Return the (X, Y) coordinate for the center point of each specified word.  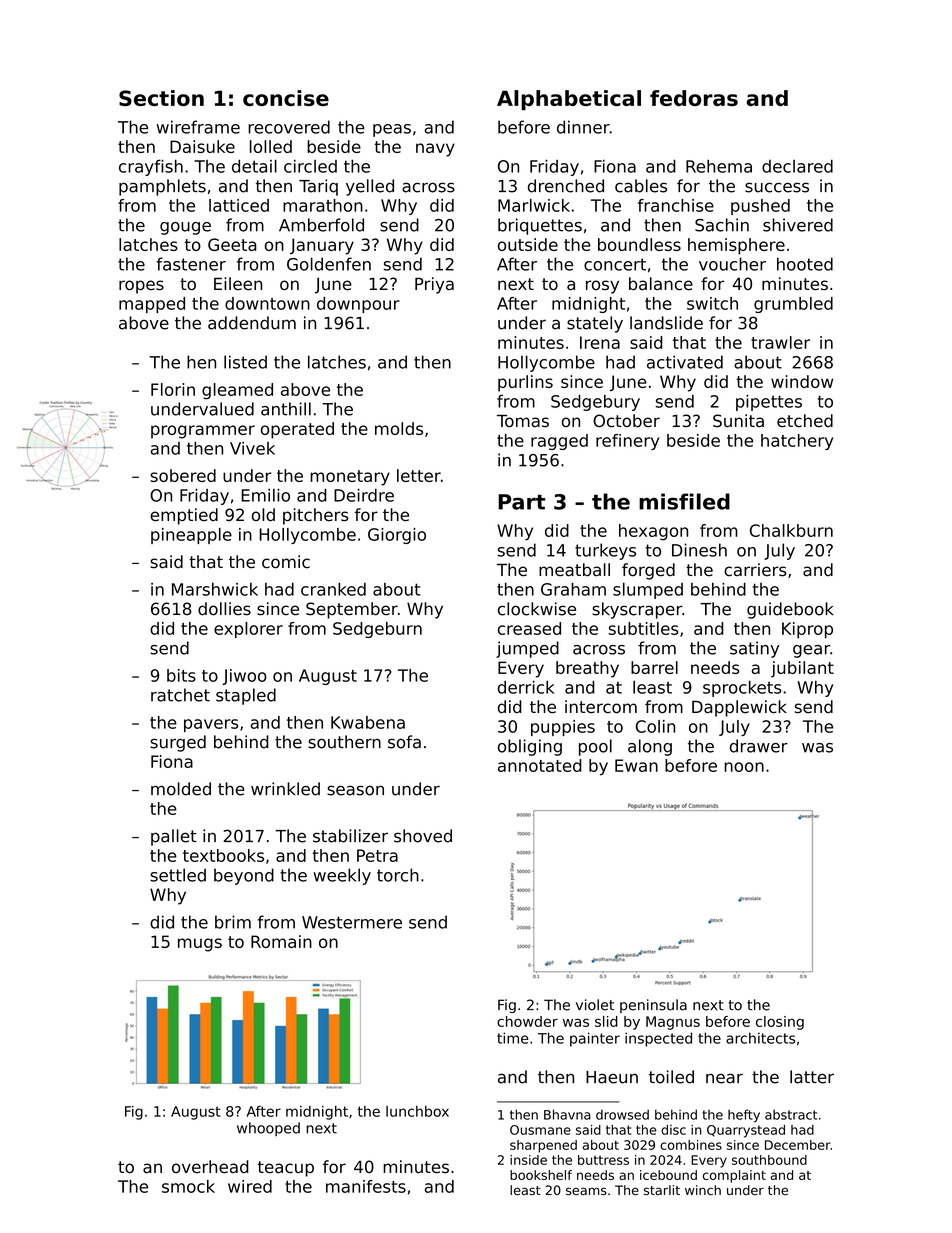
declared (797, 166)
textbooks (223, 855)
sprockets (742, 689)
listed (245, 362)
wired (250, 1186)
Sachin (722, 225)
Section (161, 98)
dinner (583, 127)
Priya (434, 285)
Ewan (636, 765)
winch (703, 1190)
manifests (366, 1186)
